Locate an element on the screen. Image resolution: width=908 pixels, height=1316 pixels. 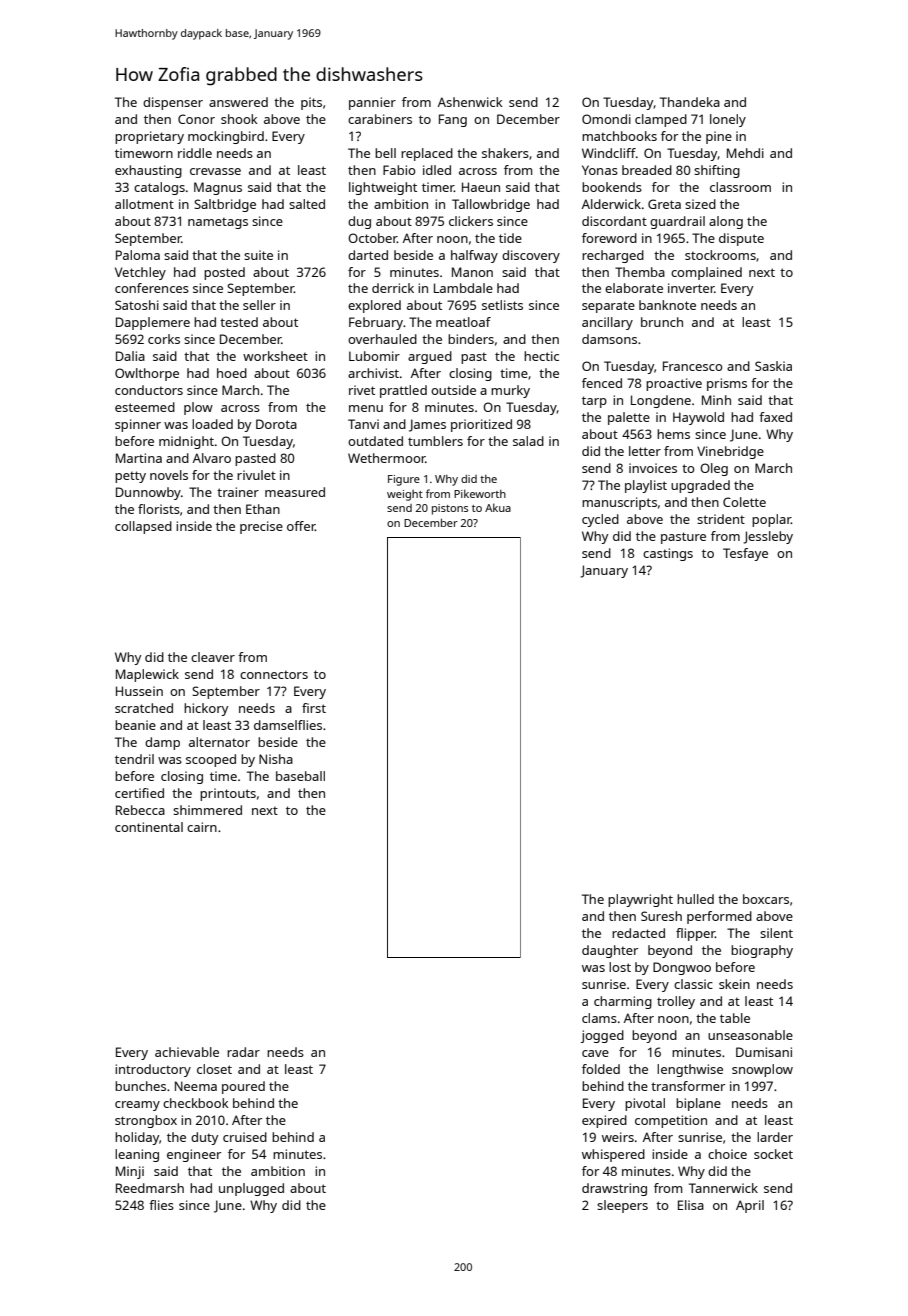
Fang is located at coordinates (453, 120).
